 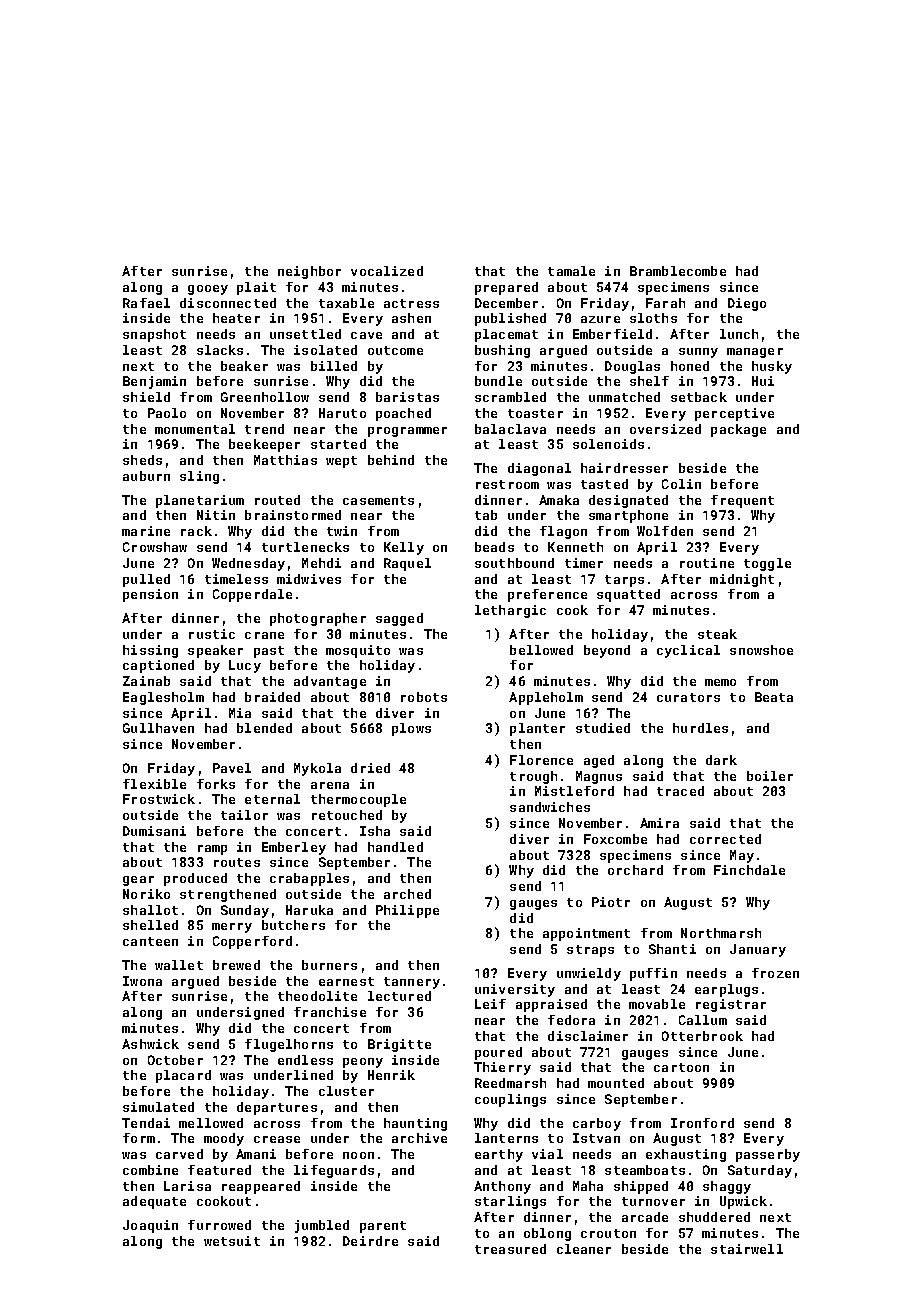 I want to click on snowshoe, so click(x=761, y=650).
